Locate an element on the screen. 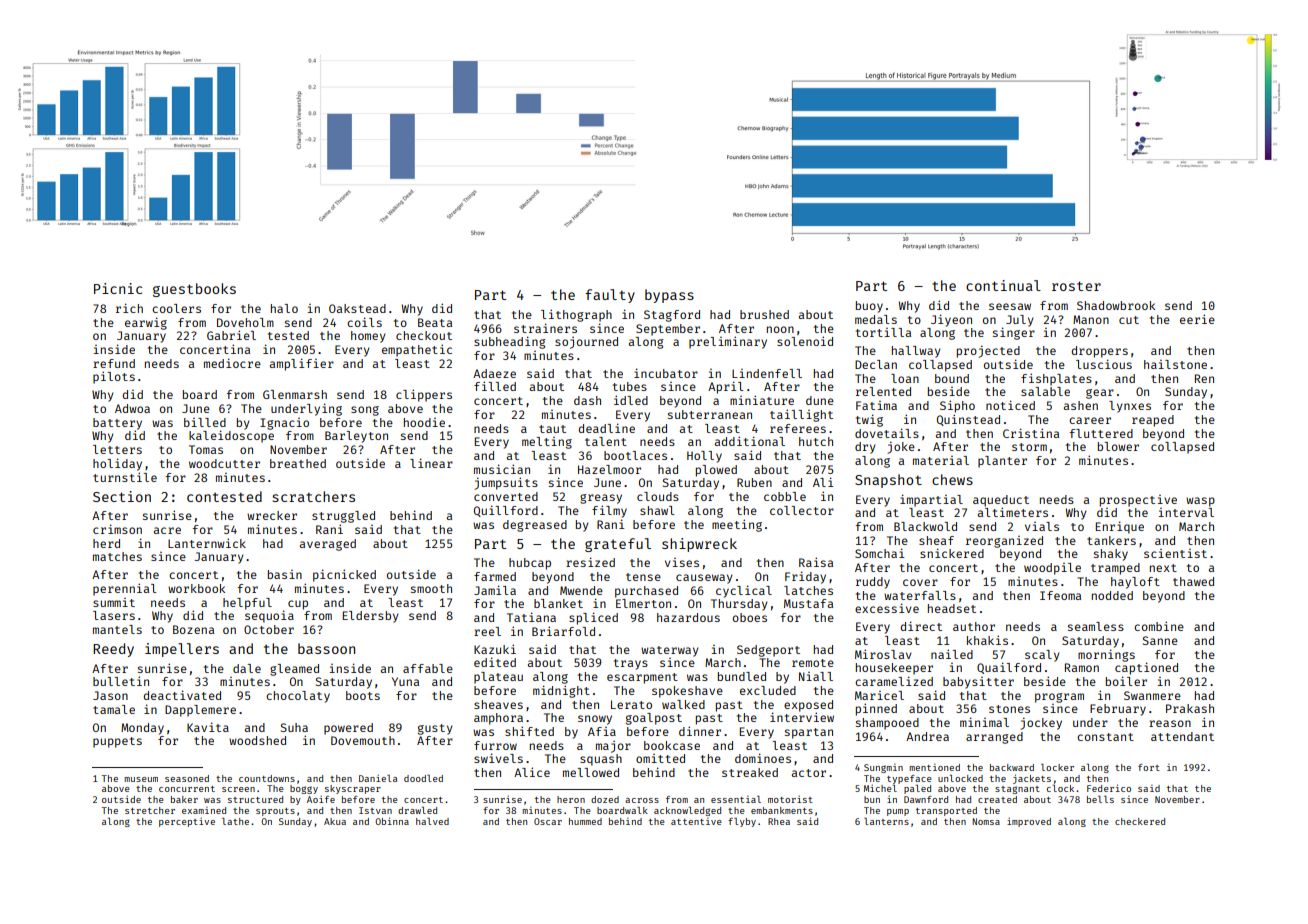  blower is located at coordinates (1118, 446).
